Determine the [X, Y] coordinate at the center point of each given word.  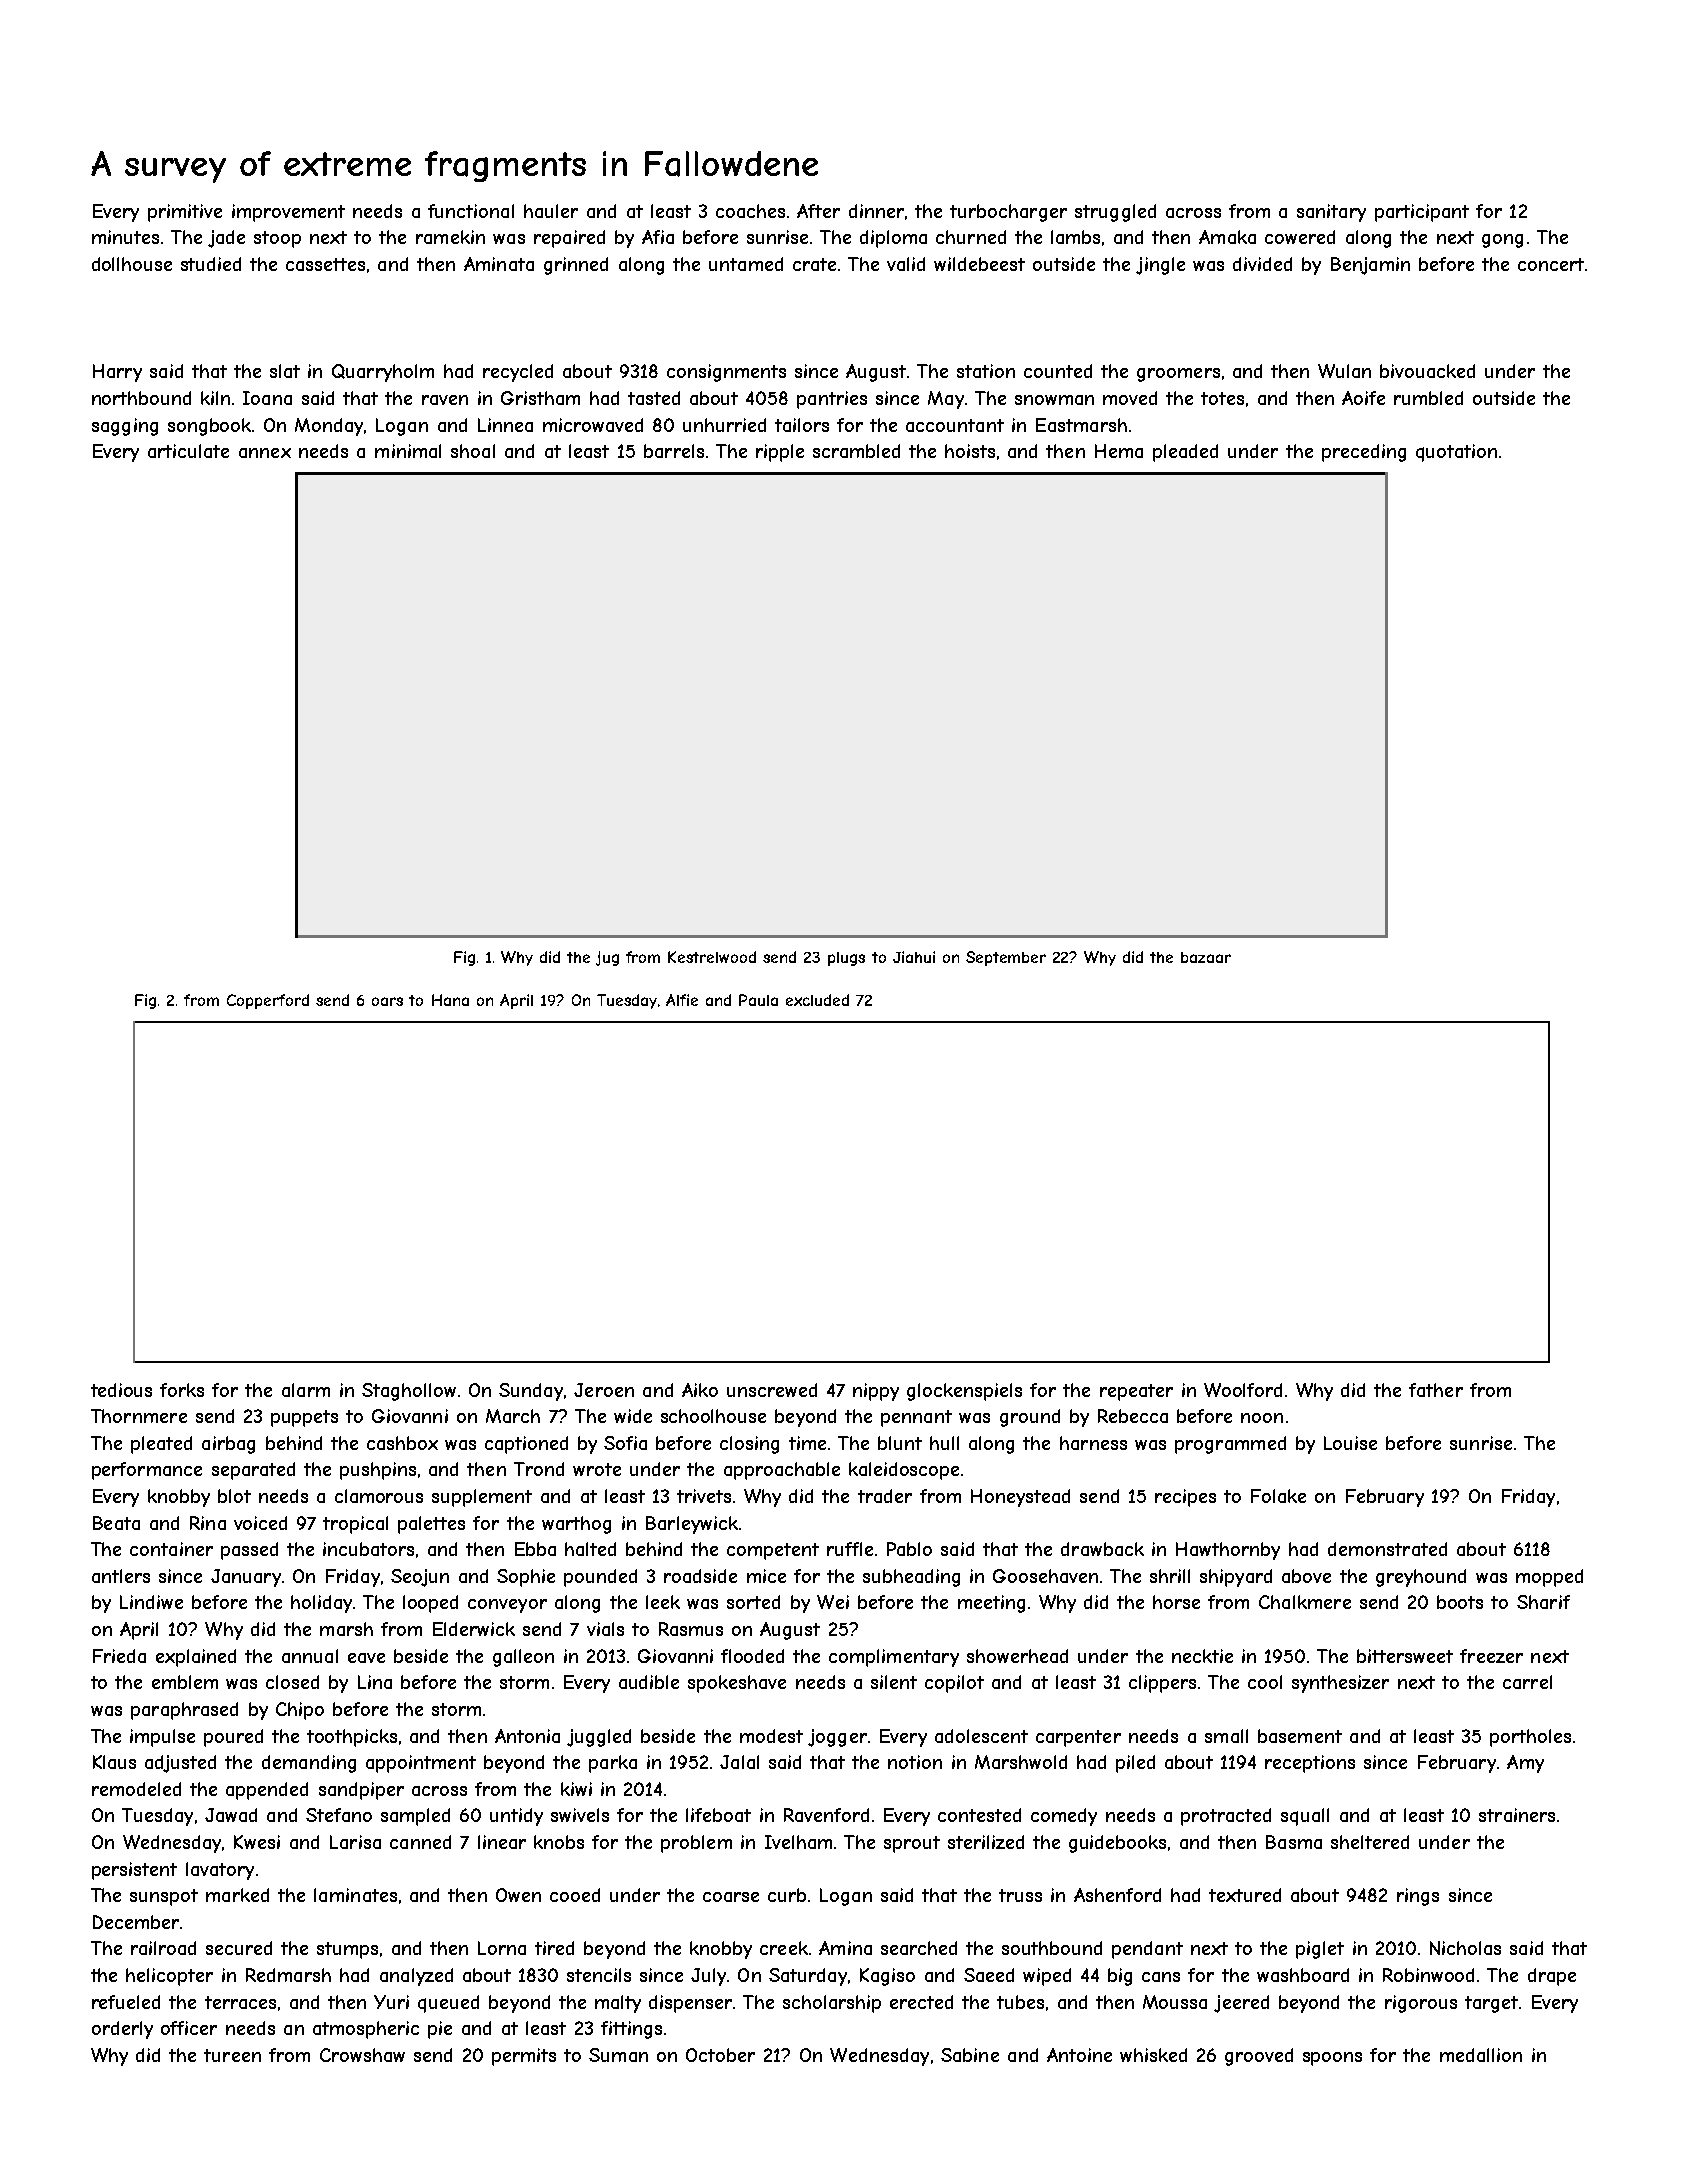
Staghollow [409, 1392]
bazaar [1206, 957]
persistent [134, 1871]
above [1306, 1576]
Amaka [1227, 237]
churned [971, 237]
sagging [125, 427]
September [1006, 958]
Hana [450, 1000]
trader [885, 1496]
